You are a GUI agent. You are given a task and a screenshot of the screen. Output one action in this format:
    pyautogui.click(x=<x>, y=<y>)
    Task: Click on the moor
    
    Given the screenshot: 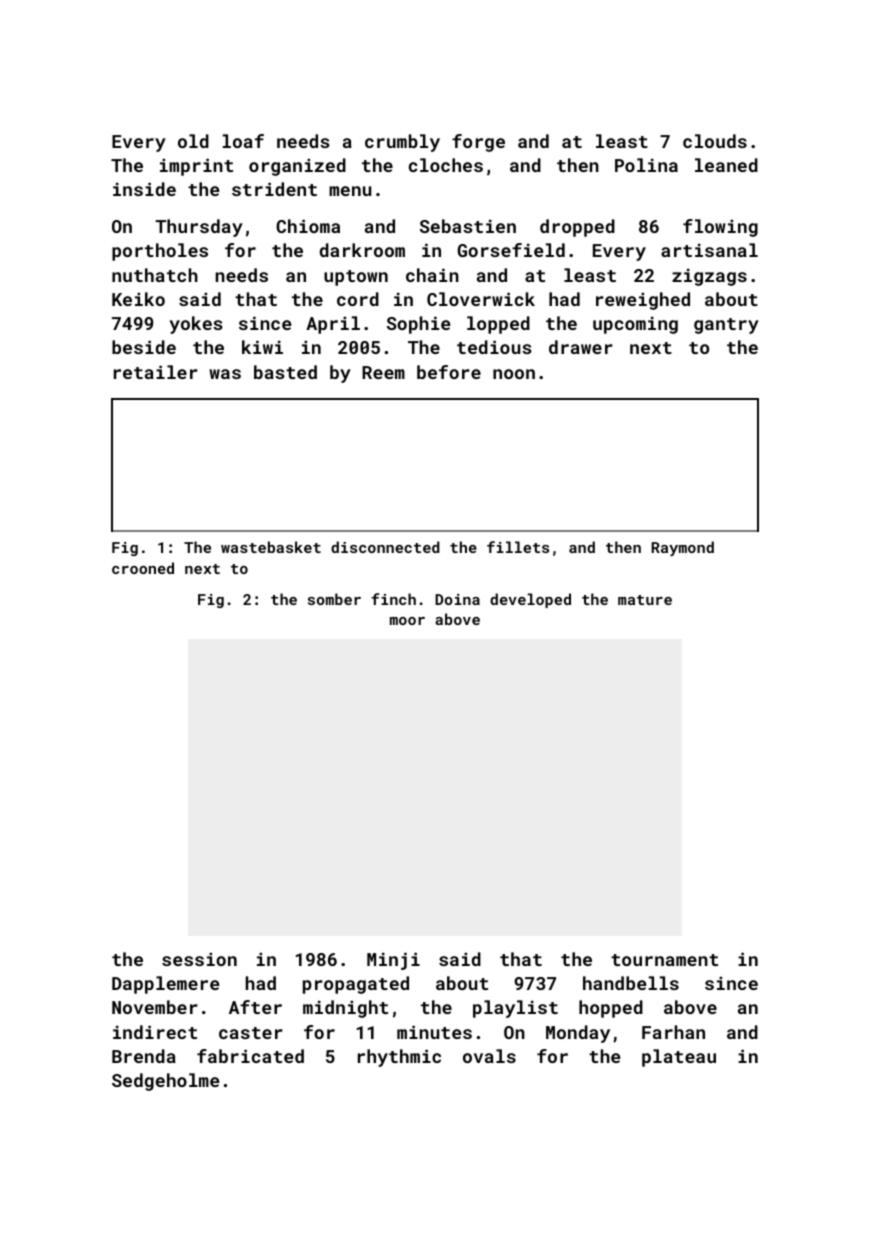 What is the action you would take?
    pyautogui.click(x=407, y=621)
